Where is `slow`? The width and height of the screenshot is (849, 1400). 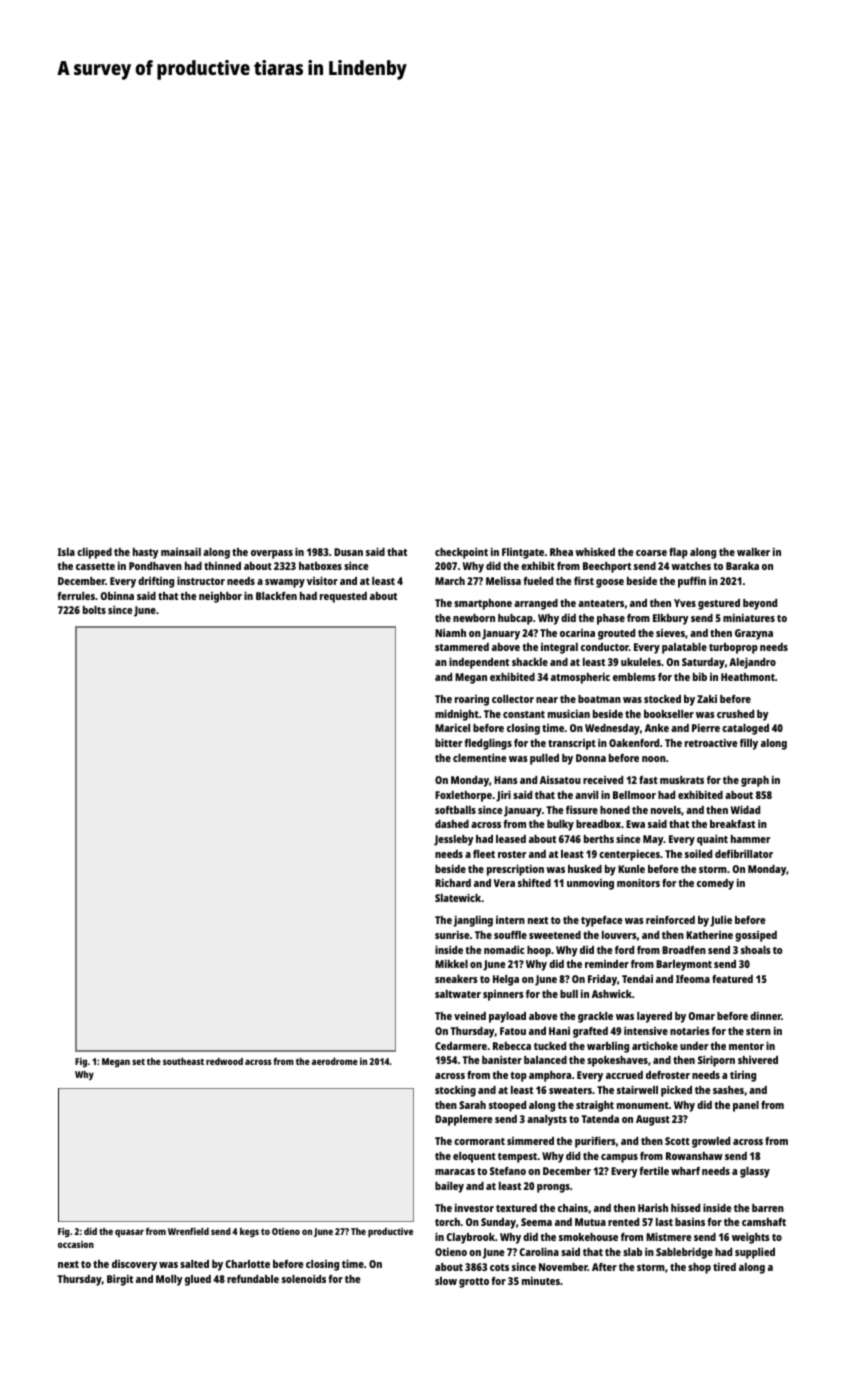 slow is located at coordinates (446, 1281).
